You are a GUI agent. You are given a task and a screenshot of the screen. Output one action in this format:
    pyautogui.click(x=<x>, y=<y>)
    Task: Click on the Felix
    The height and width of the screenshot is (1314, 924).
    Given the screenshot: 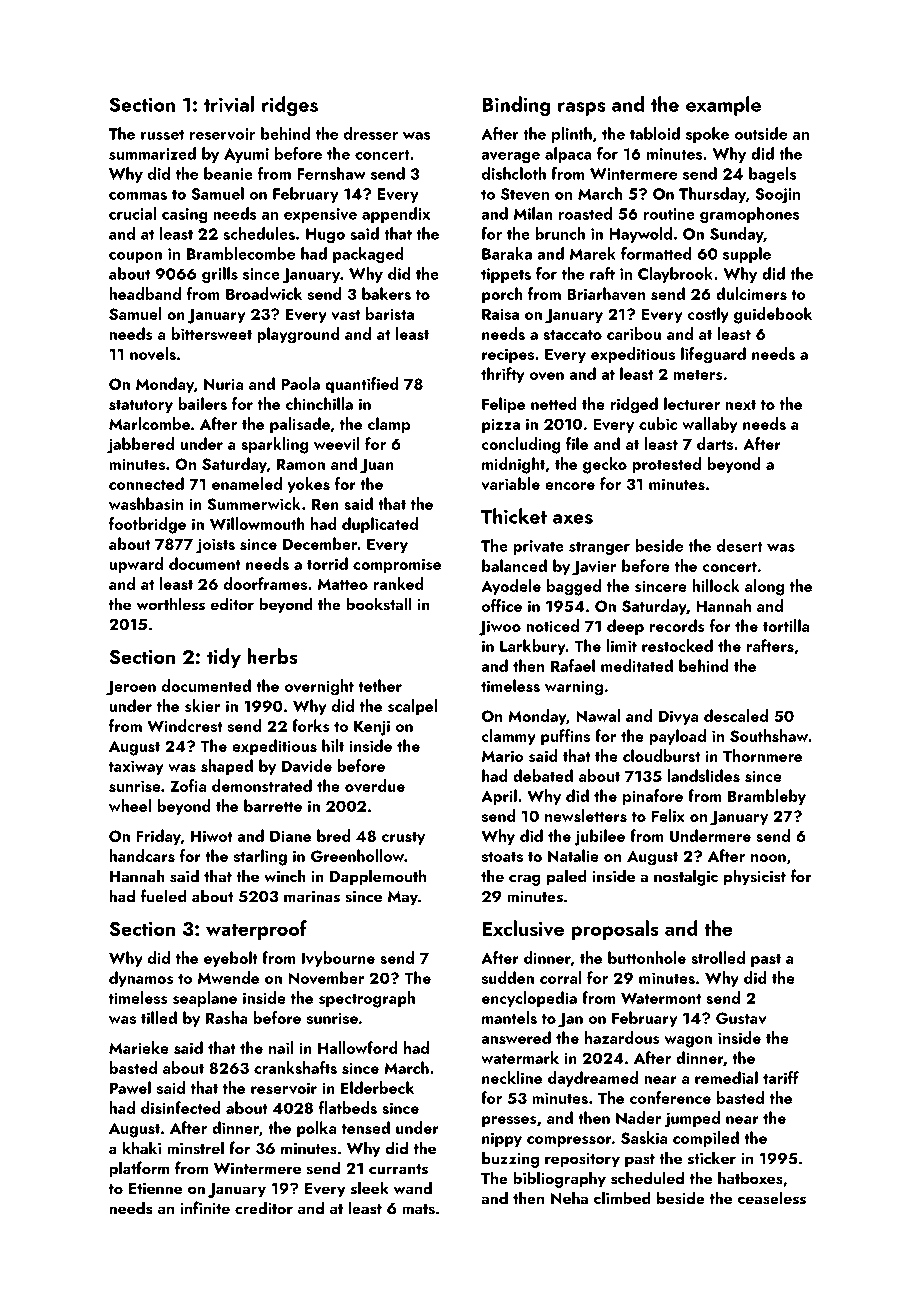 What is the action you would take?
    pyautogui.click(x=668, y=815)
